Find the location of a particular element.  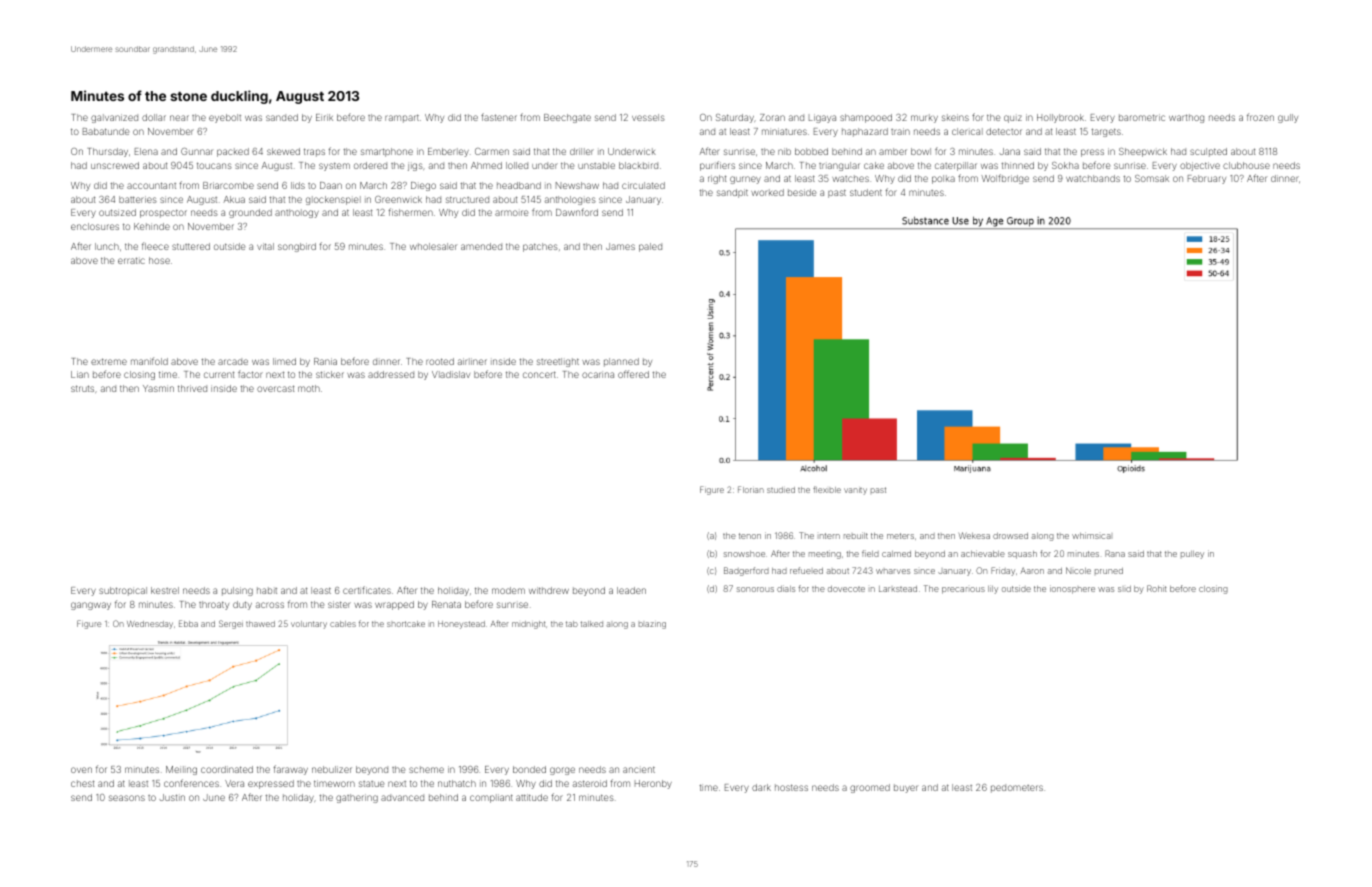

Eirik is located at coordinates (324, 117).
